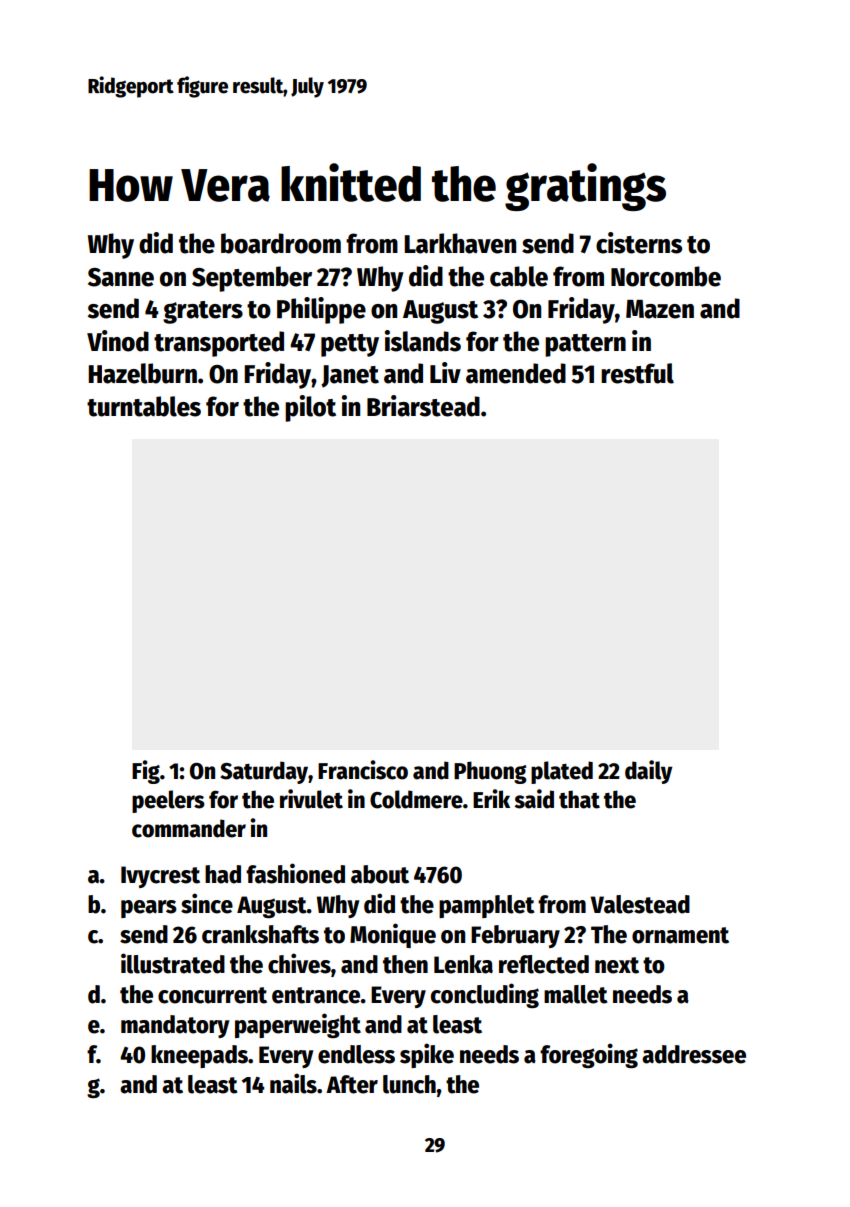 Image resolution: width=850 pixels, height=1207 pixels. I want to click on September, so click(252, 279).
